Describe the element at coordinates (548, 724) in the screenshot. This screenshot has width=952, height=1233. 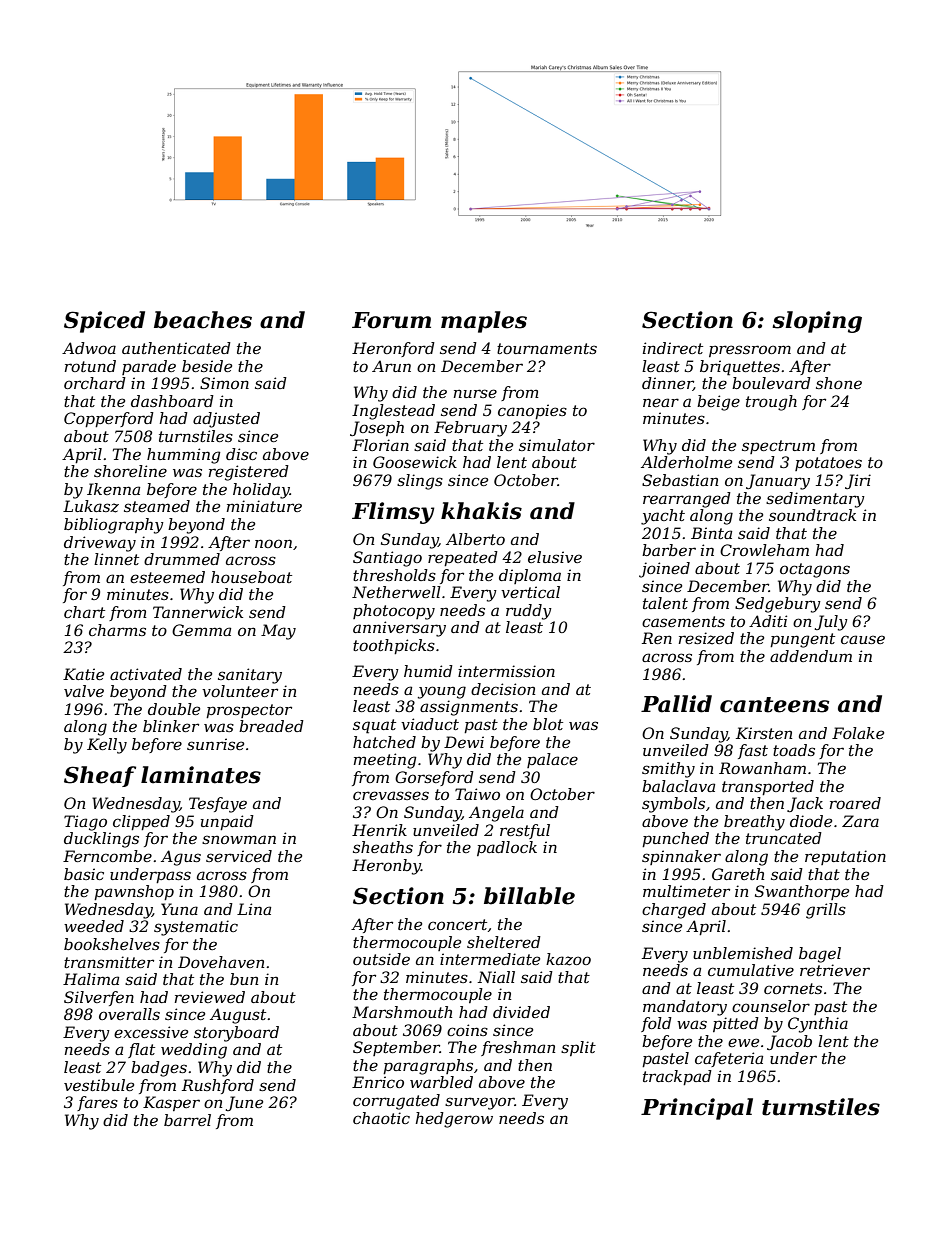
I see `blot` at that location.
